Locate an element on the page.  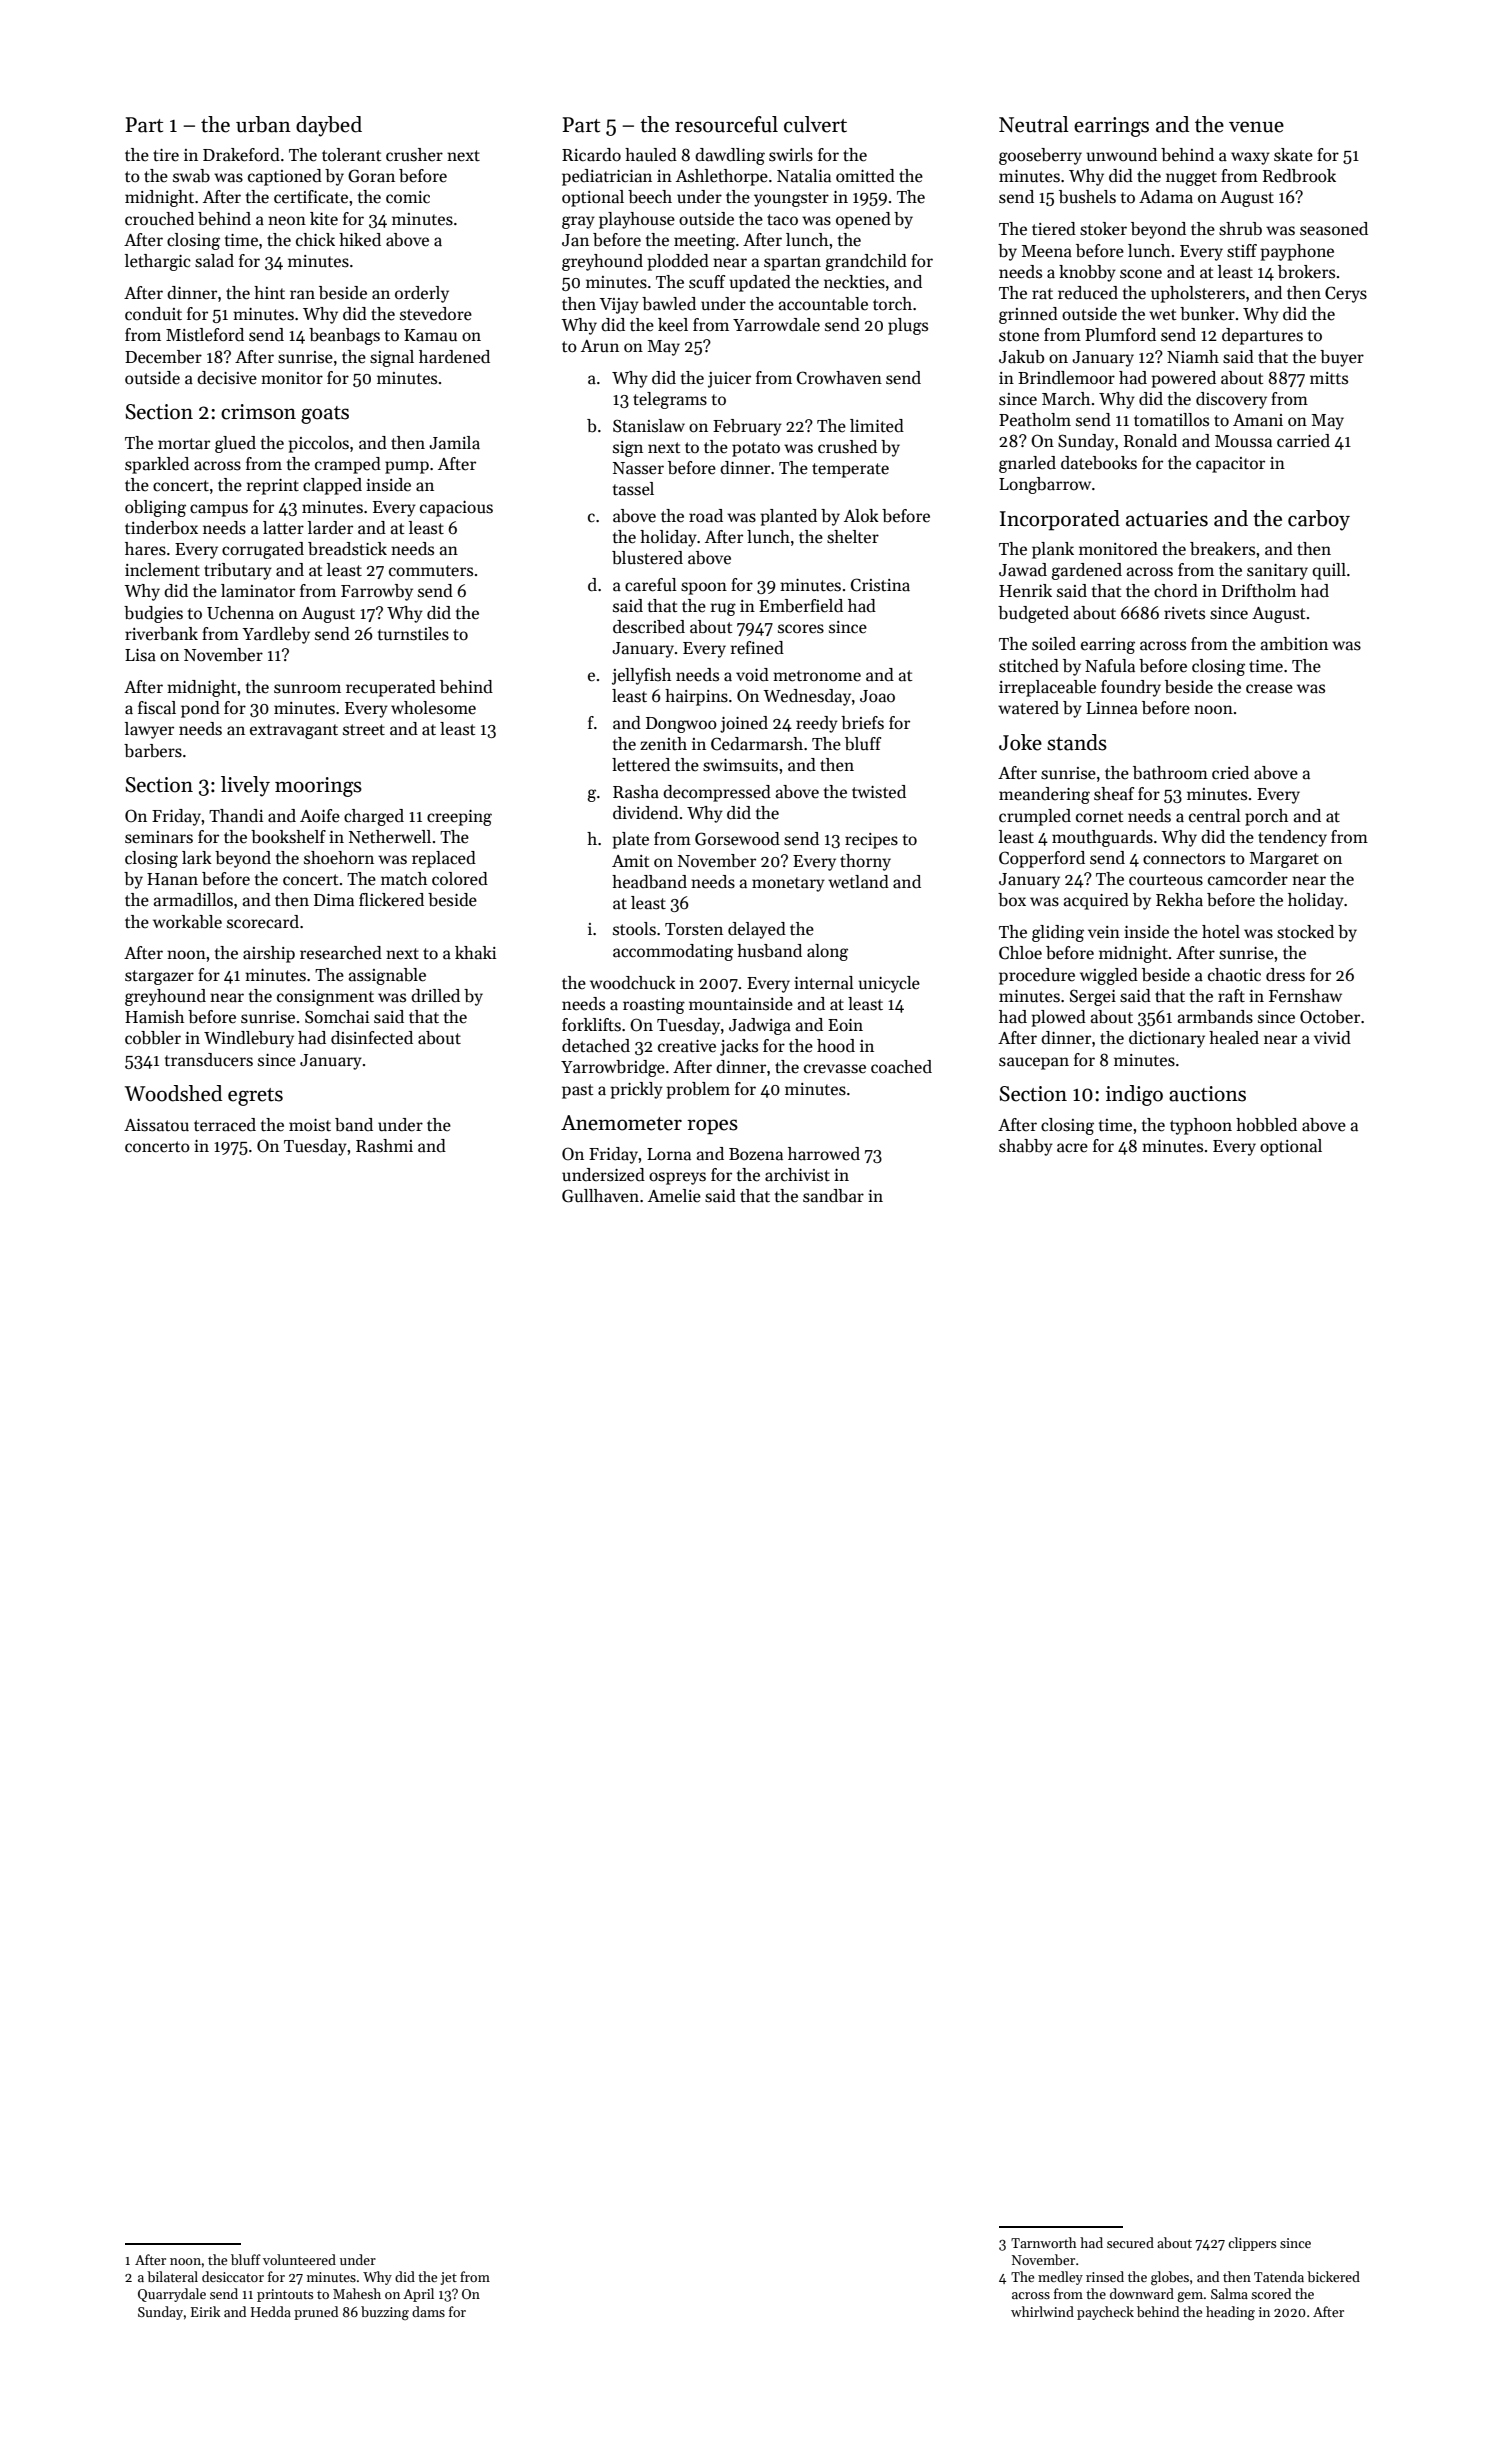
daybed is located at coordinates (329, 126).
